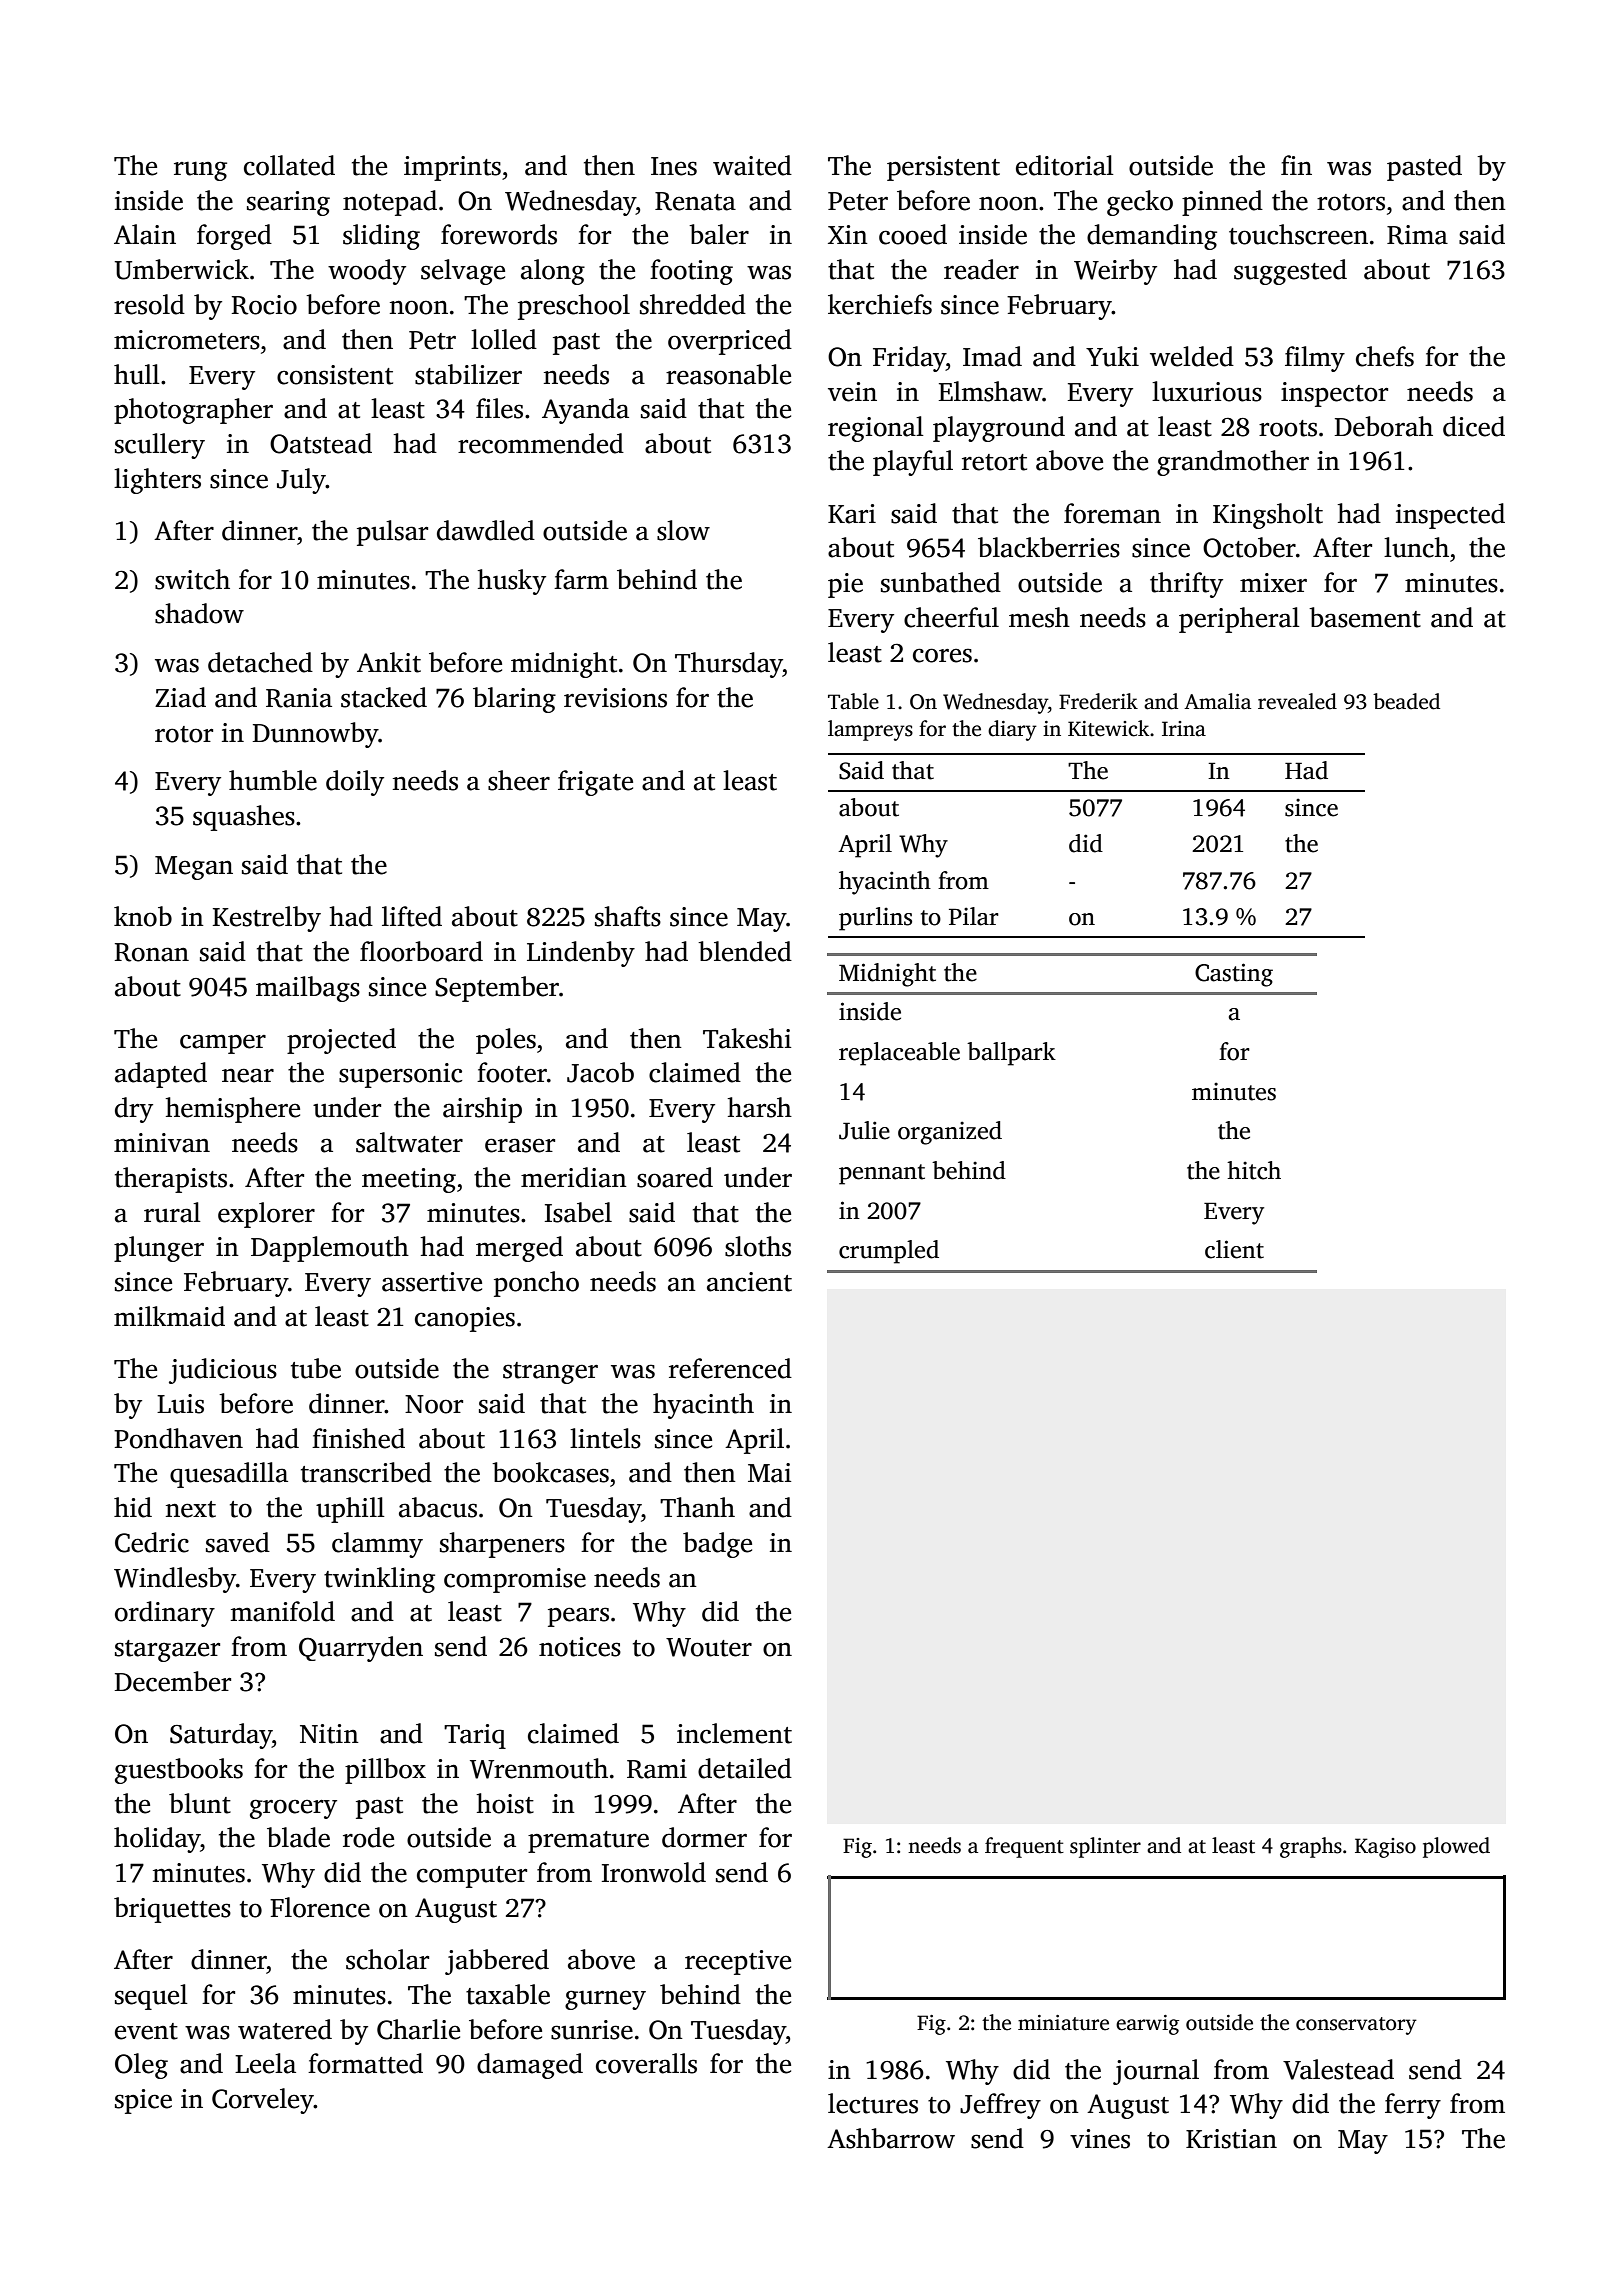 The width and height of the image is (1620, 2292). What do you see at coordinates (1234, 1249) in the image?
I see `client` at bounding box center [1234, 1249].
